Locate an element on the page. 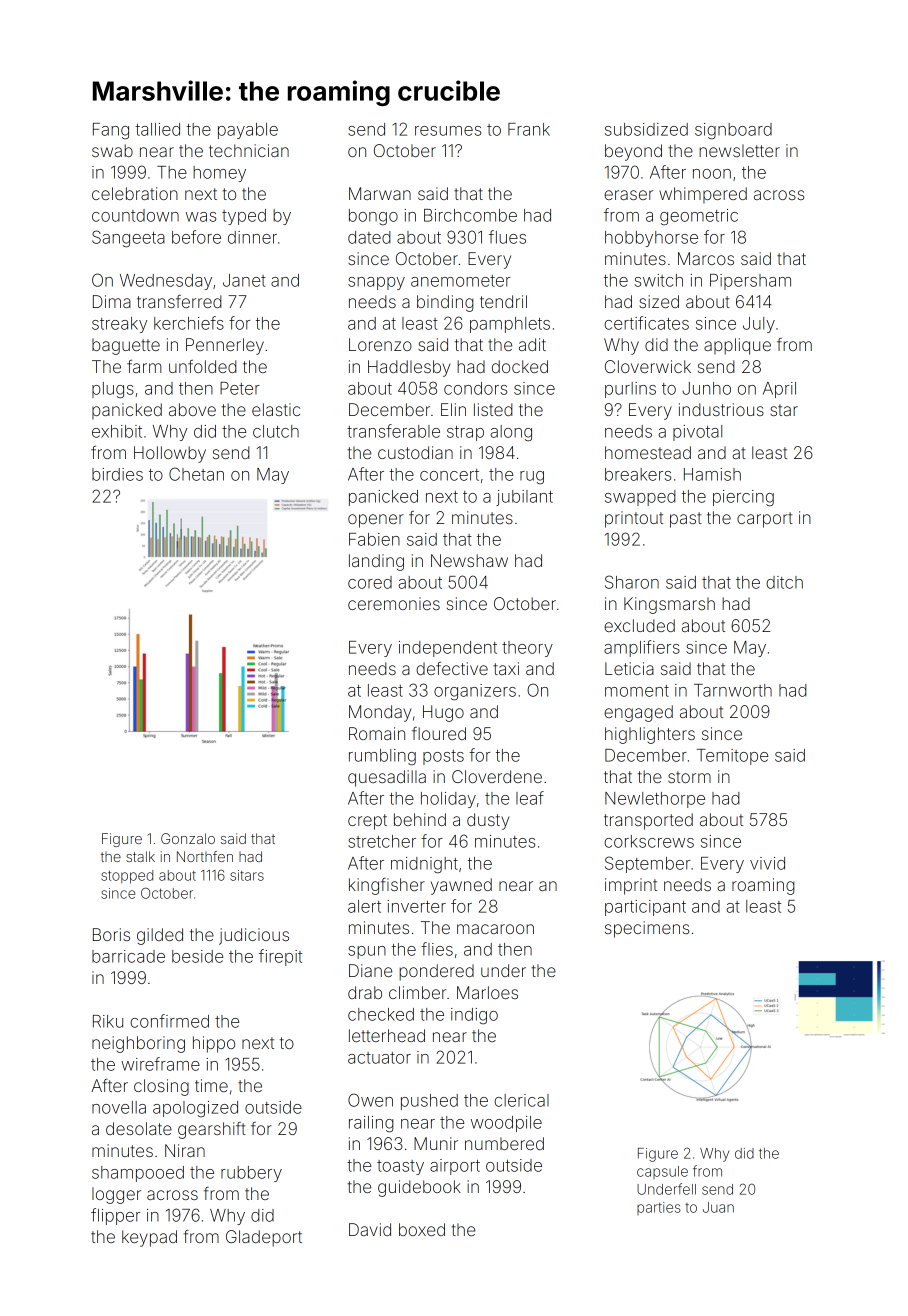  time is located at coordinates (211, 1085).
